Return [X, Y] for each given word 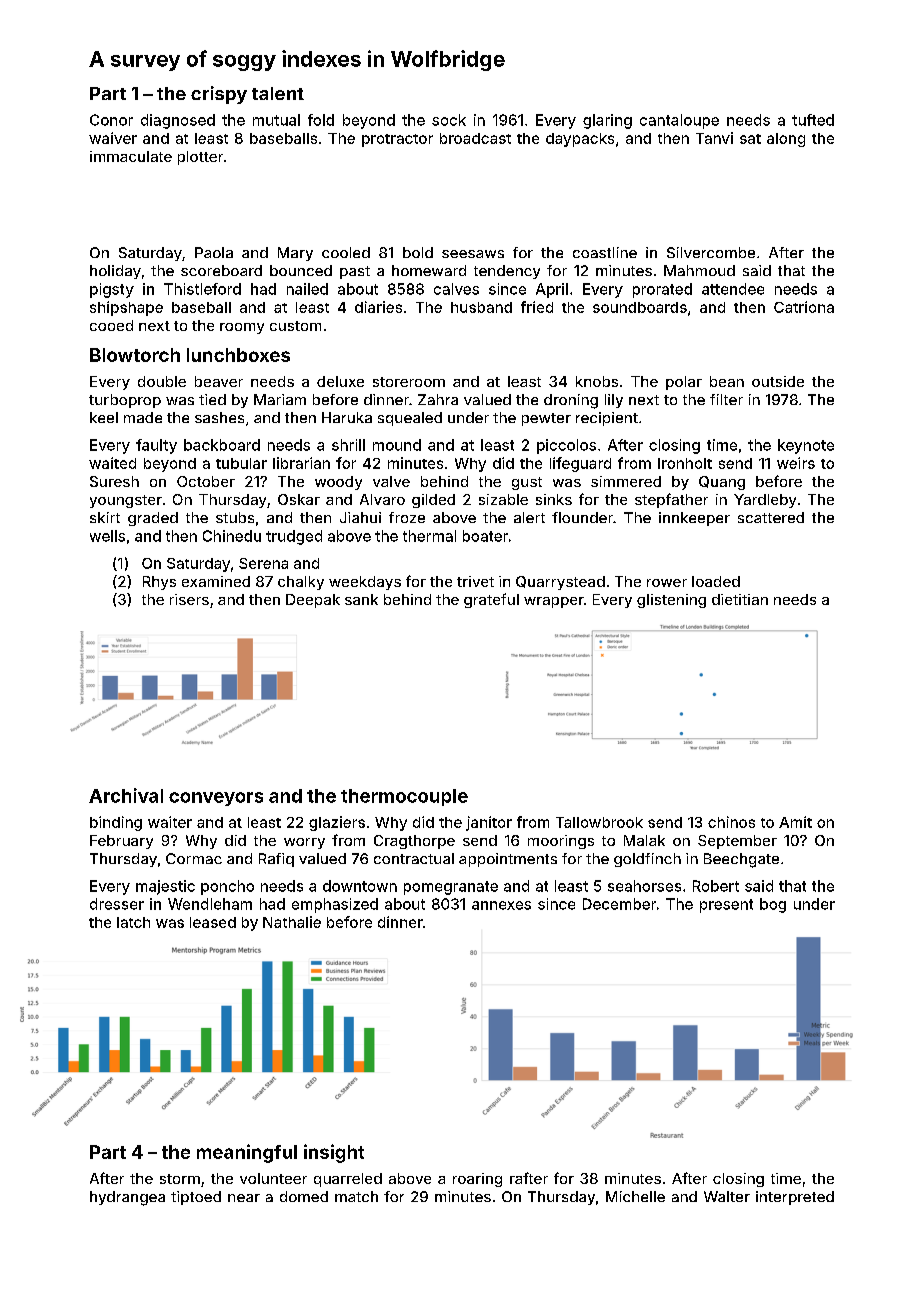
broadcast [475, 138]
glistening [671, 601]
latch [133, 922]
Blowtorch [135, 355]
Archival [126, 795]
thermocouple [404, 797]
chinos [731, 822]
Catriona [804, 307]
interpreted [795, 1198]
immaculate [131, 156]
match [356, 1196]
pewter [546, 419]
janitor [489, 823]
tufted [813, 120]
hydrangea [127, 1198]
